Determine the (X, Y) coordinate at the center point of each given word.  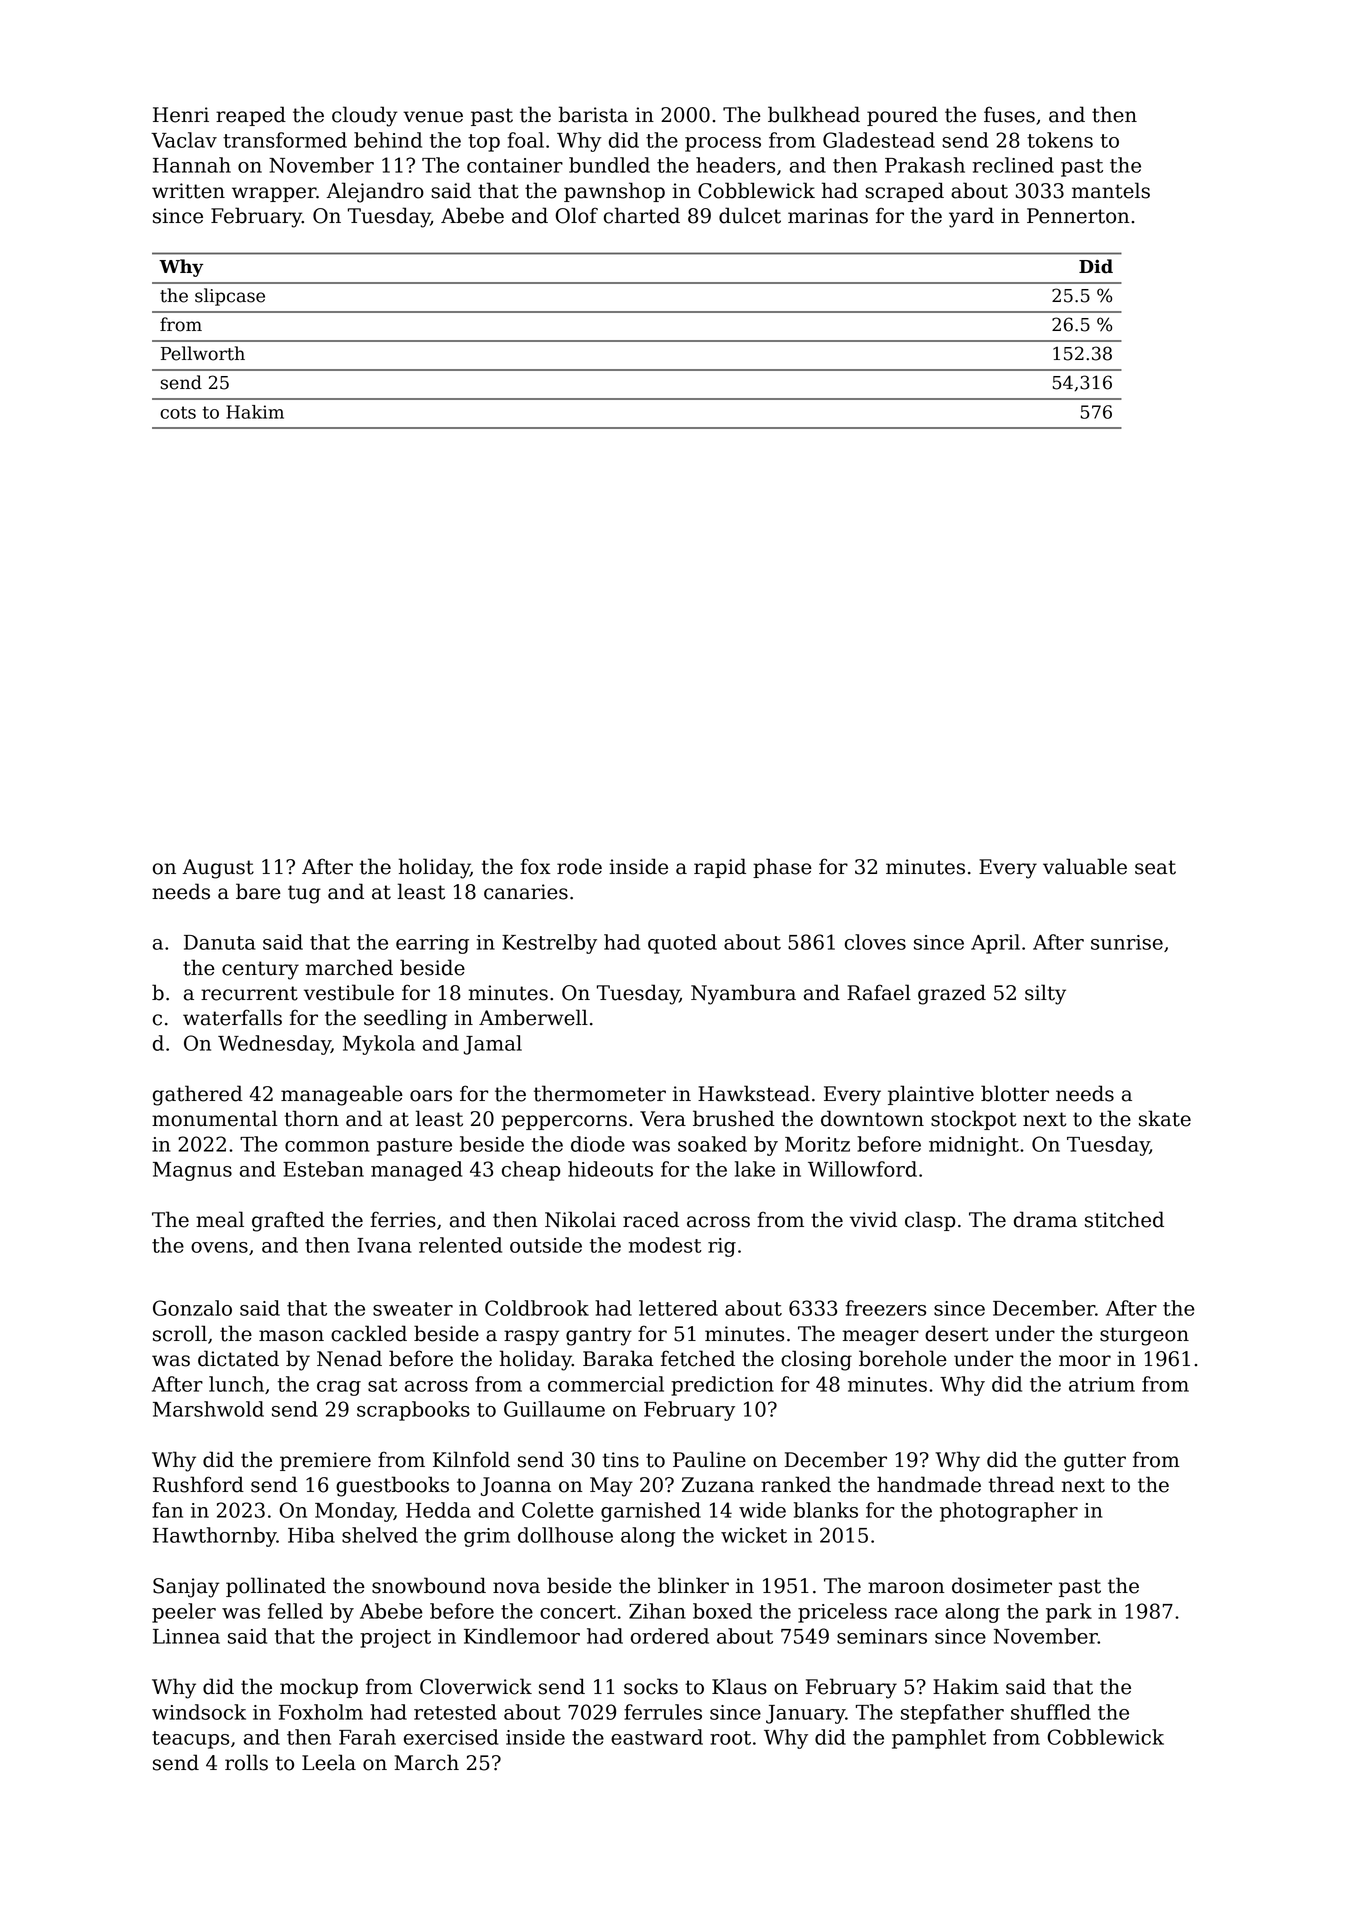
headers (735, 165)
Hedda (438, 1510)
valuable (1085, 866)
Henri (181, 115)
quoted (682, 944)
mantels (1111, 190)
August (218, 869)
